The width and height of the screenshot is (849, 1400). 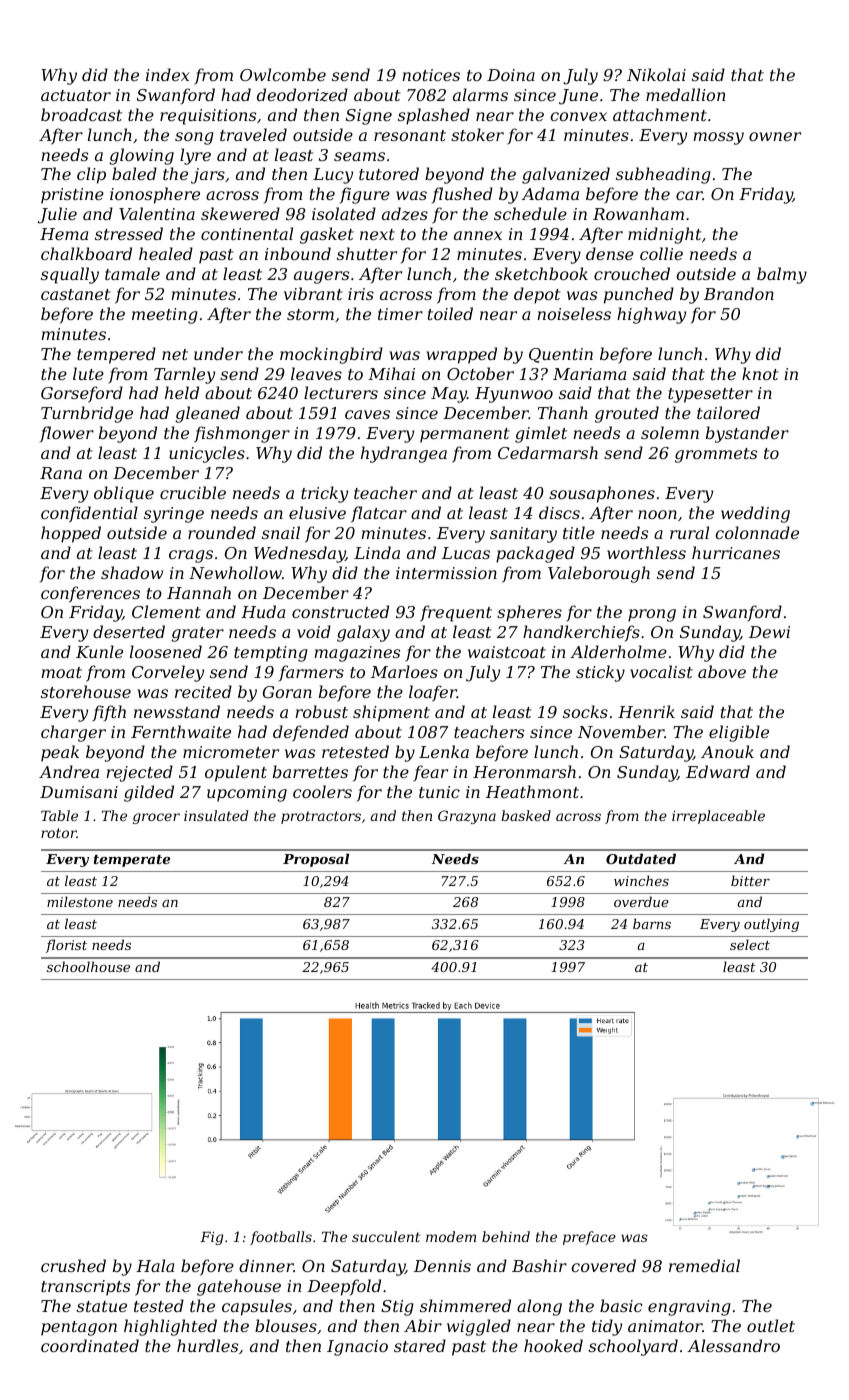 What do you see at coordinates (102, 1306) in the screenshot?
I see `statue` at bounding box center [102, 1306].
